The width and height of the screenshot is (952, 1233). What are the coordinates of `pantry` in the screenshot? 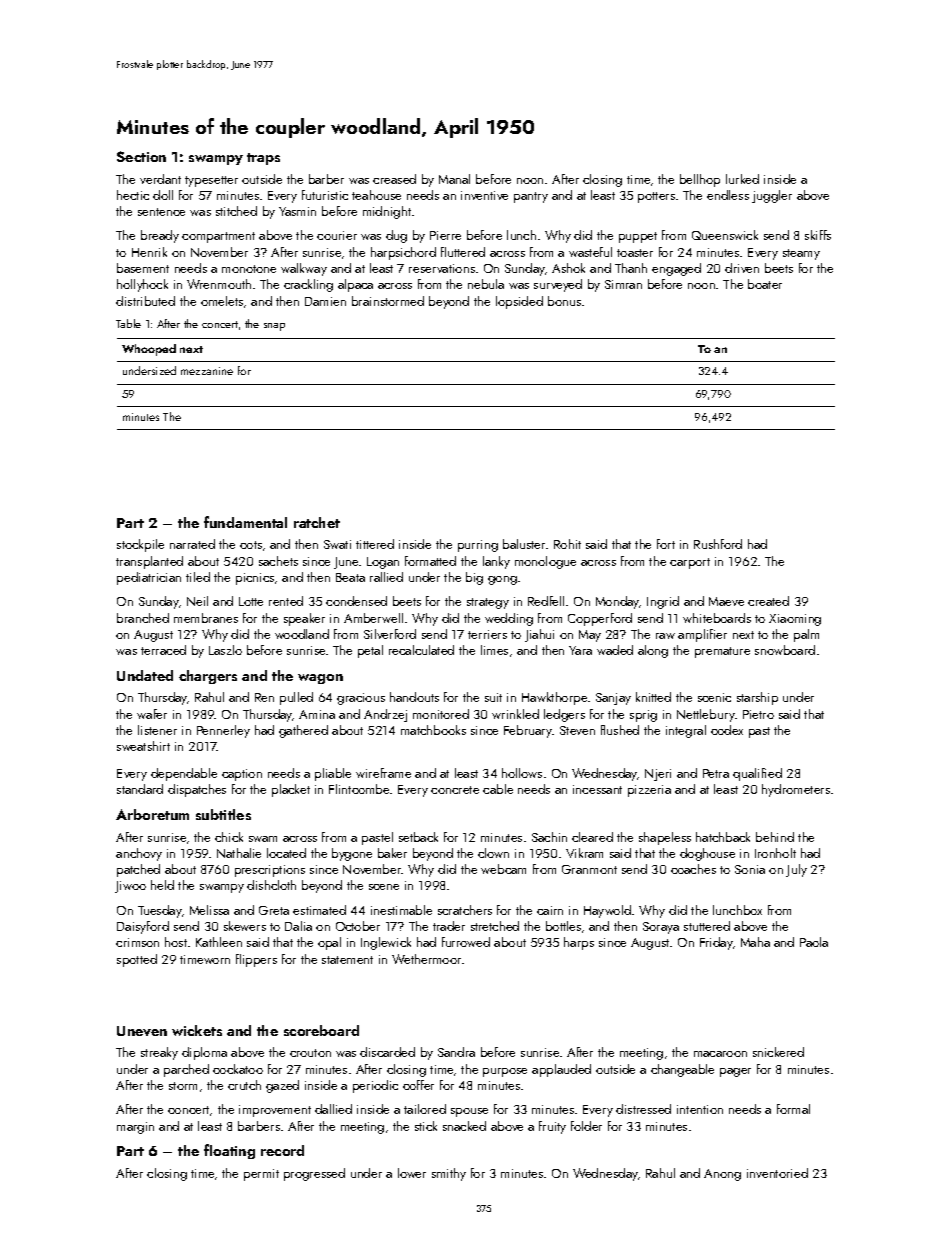 It's located at (531, 197).
